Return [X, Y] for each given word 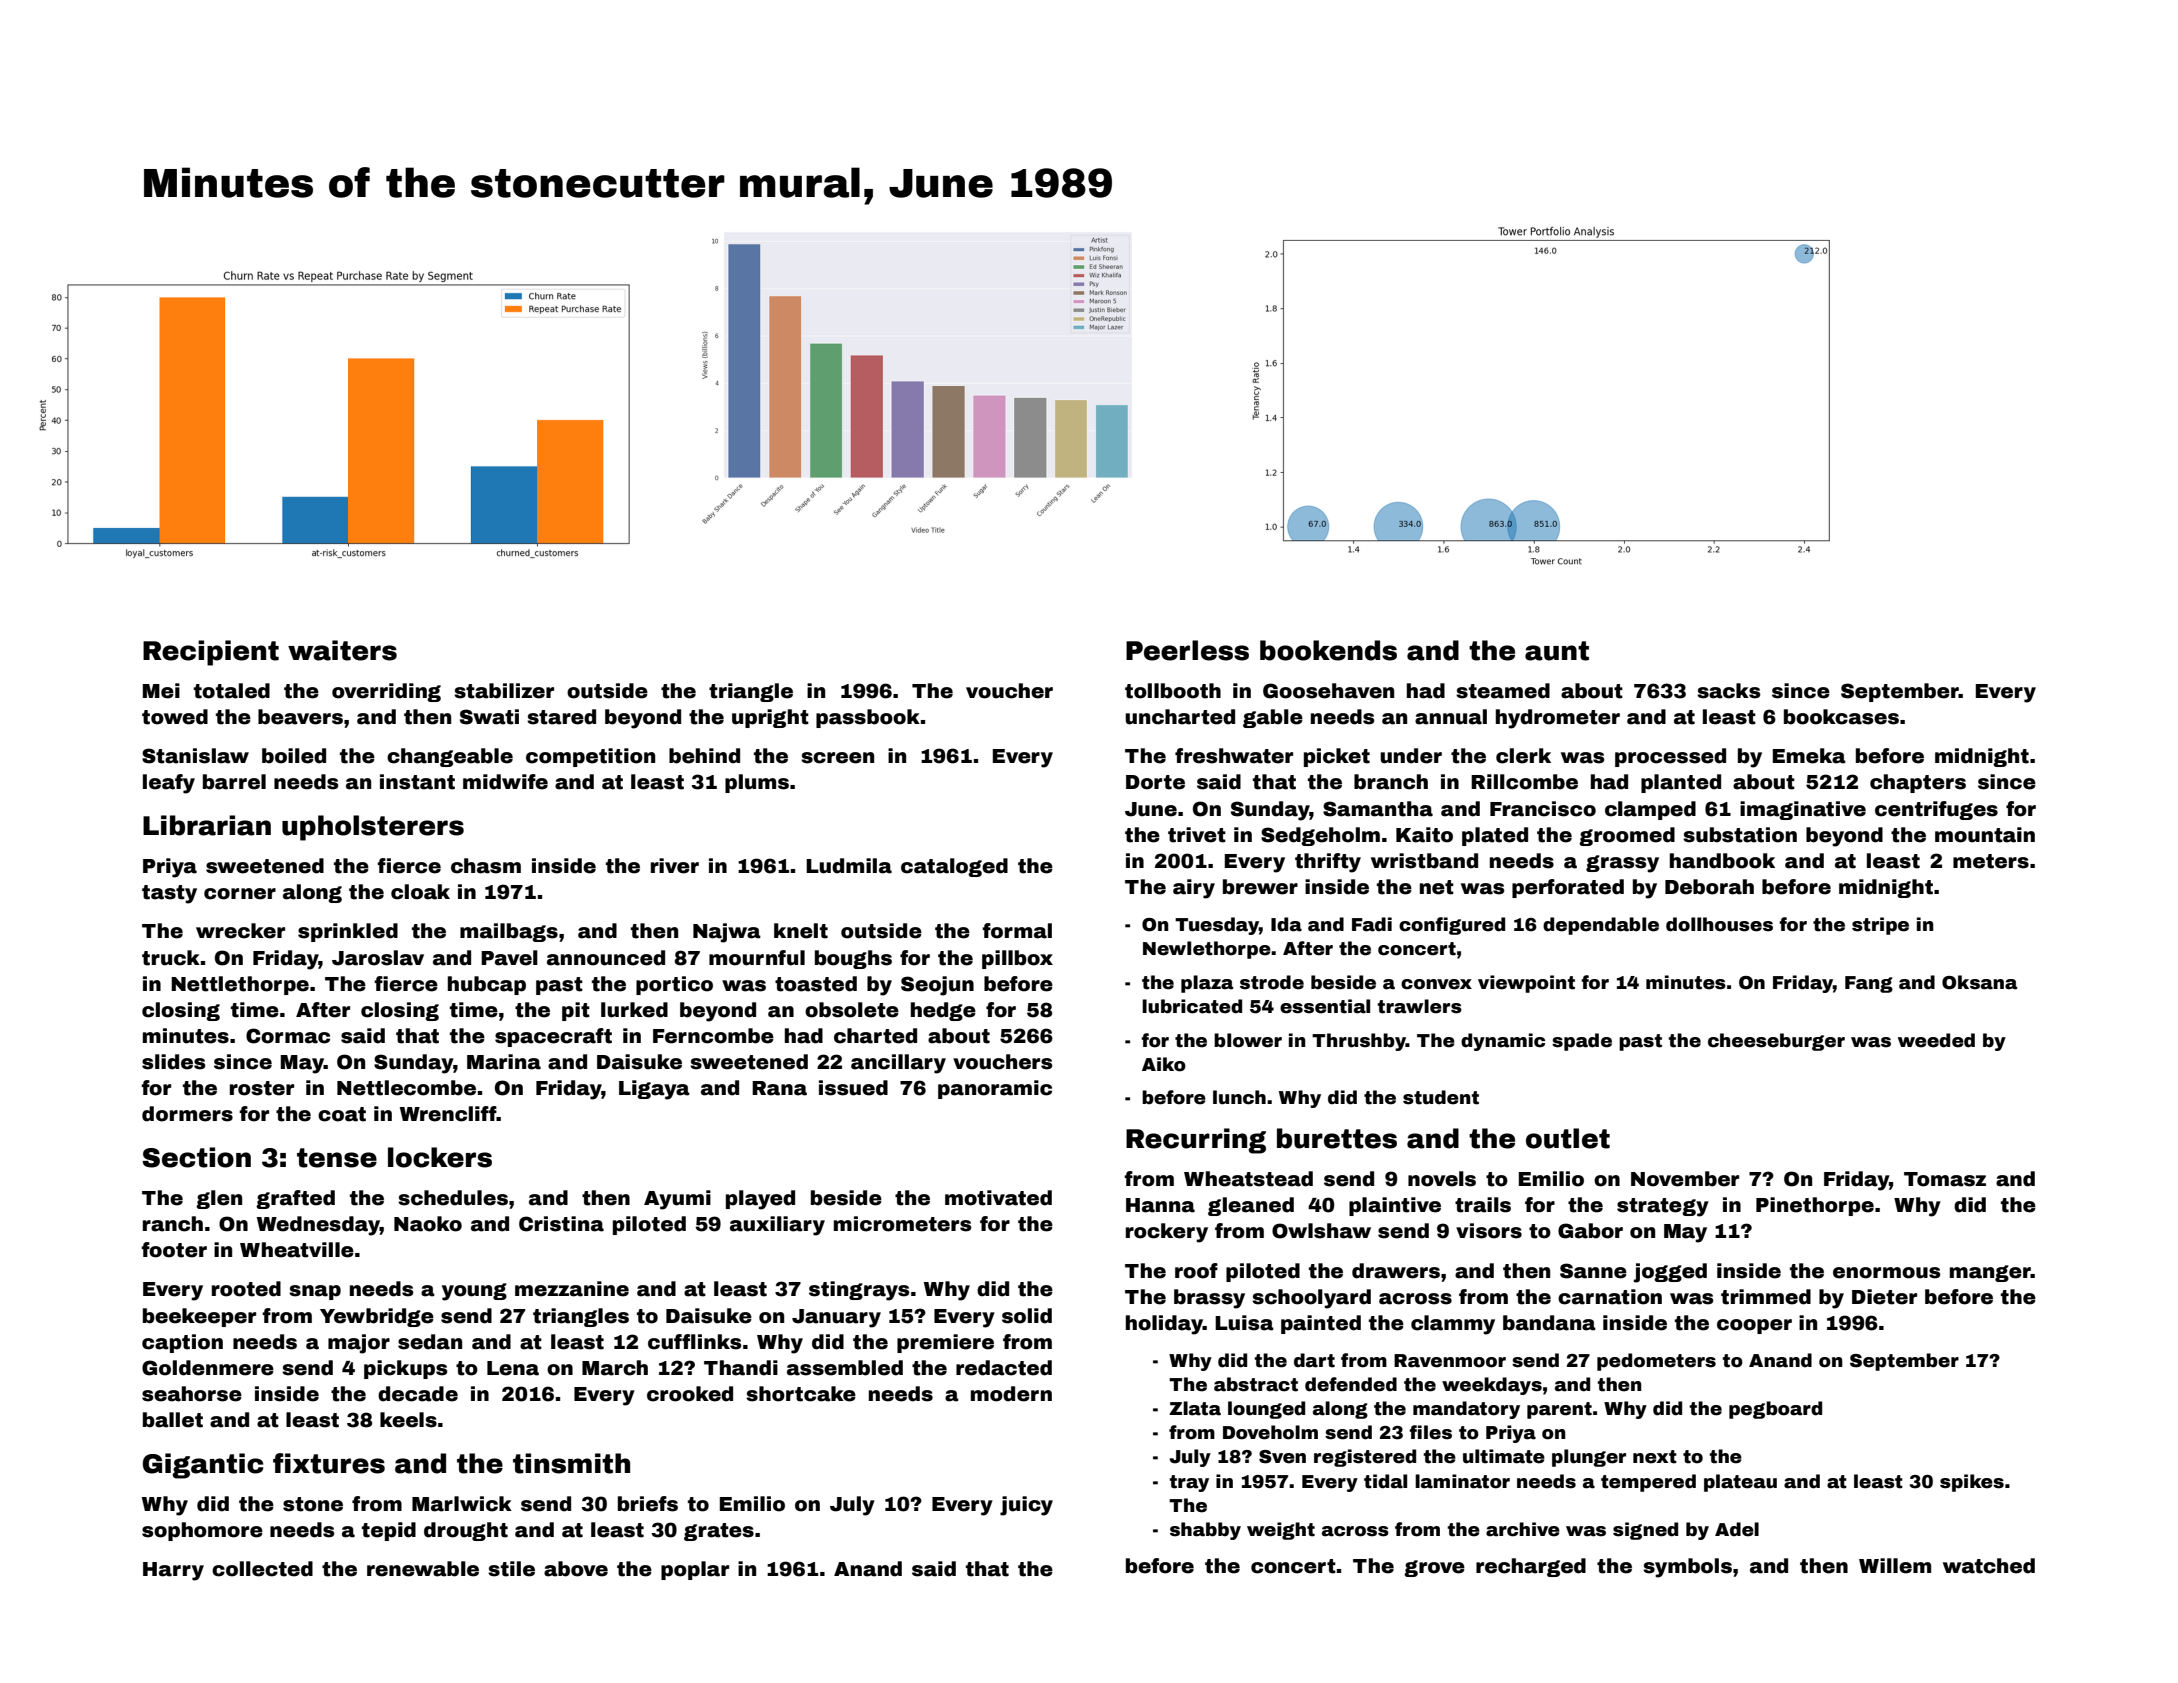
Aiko [1164, 1064]
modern [1011, 1394]
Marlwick [462, 1504]
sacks [1729, 691]
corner [240, 894]
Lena [513, 1368]
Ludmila [849, 866]
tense [337, 1158]
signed [1645, 1531]
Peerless [1187, 650]
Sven [1282, 1457]
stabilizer [504, 691]
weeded [1936, 1040]
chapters [1918, 783]
